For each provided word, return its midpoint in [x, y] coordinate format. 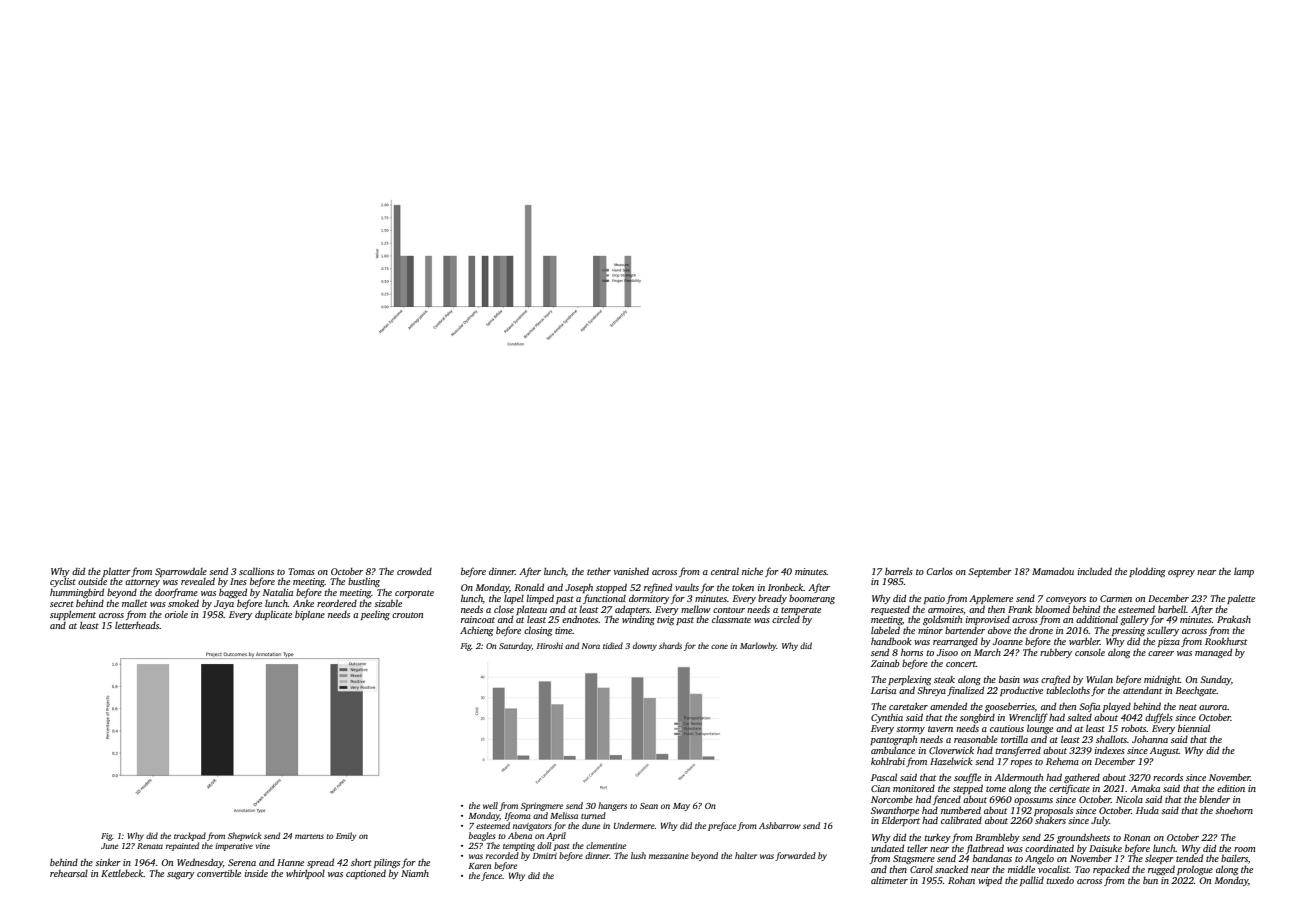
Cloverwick [951, 750]
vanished [631, 571]
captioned [366, 874]
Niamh [415, 873]
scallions [256, 571]
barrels [899, 571]
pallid [1032, 881]
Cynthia [887, 718]
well [490, 805]
